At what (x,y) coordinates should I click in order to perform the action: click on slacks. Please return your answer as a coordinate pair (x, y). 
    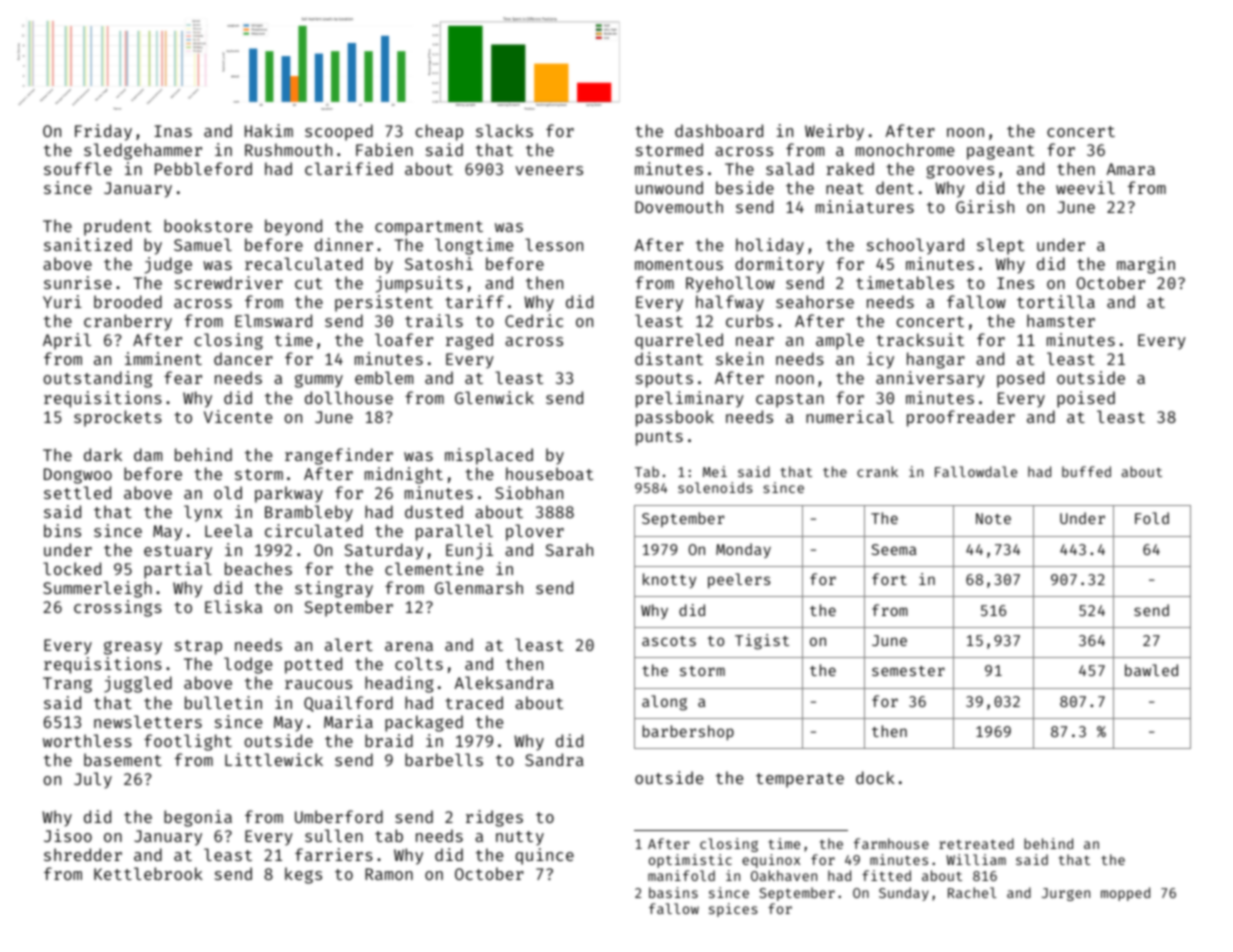
    Looking at the image, I should click on (504, 130).
